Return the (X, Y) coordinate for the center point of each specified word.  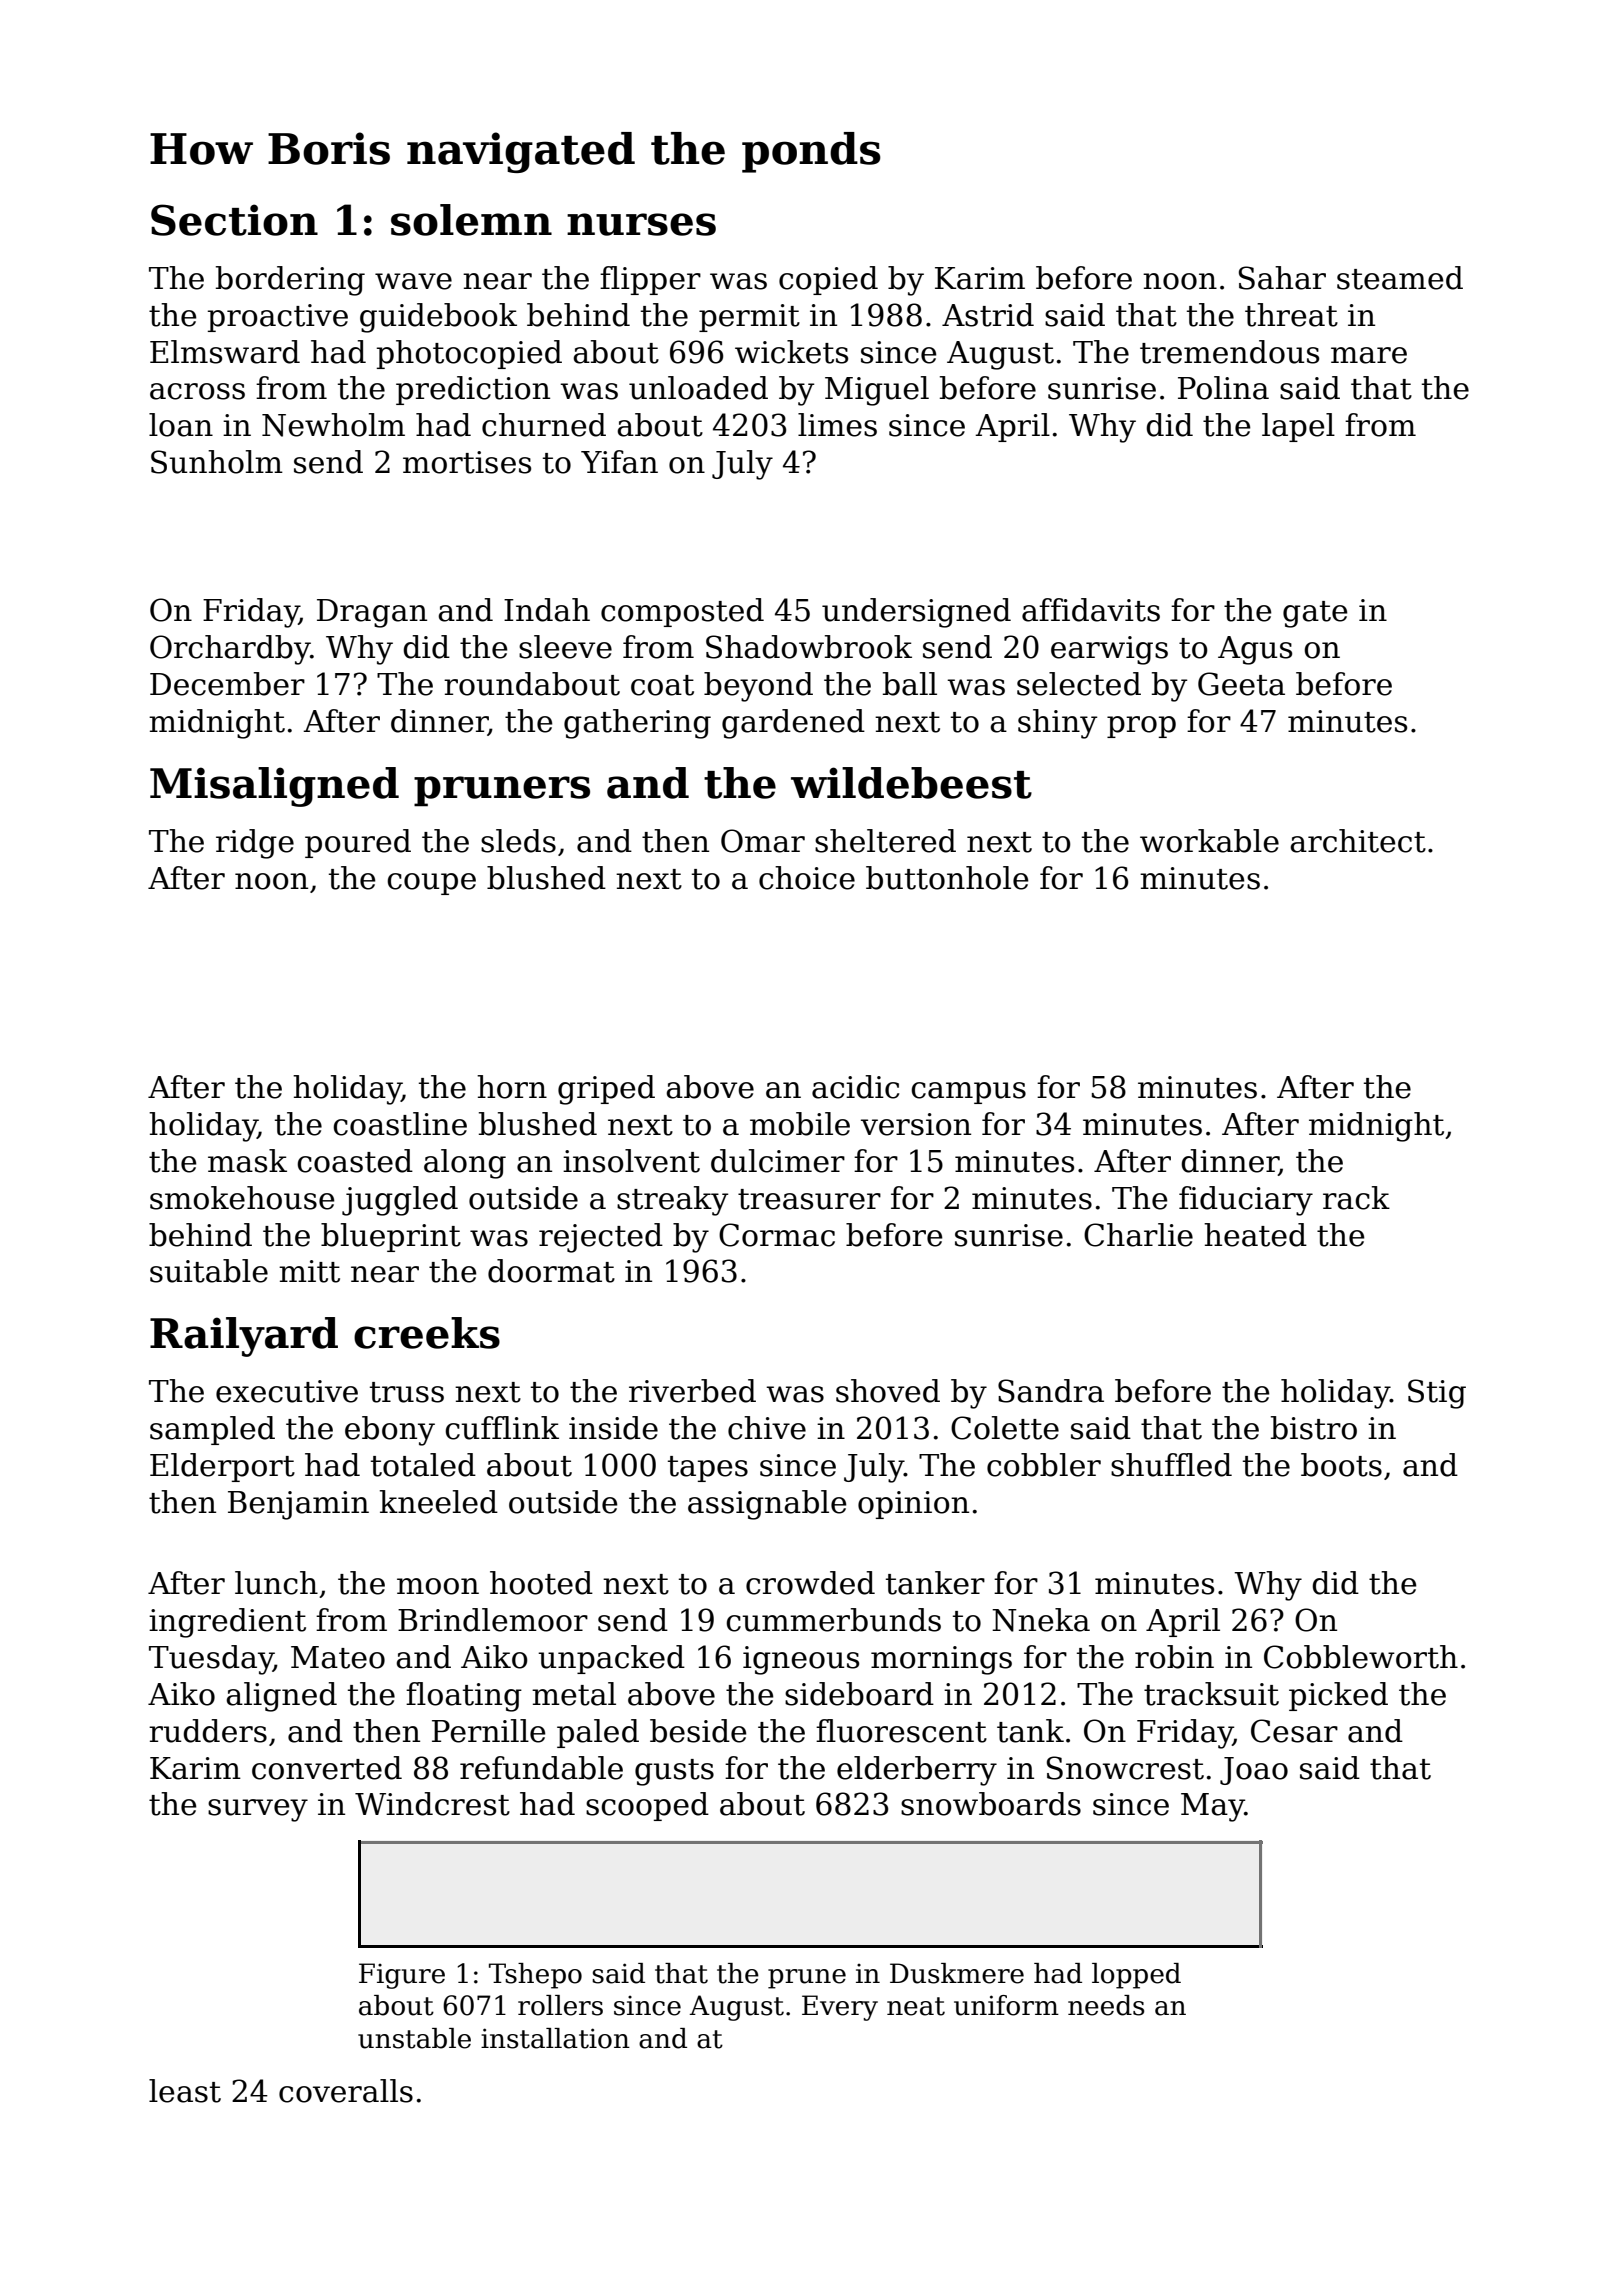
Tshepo (535, 1976)
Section (234, 220)
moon (438, 1586)
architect (1358, 841)
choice (807, 878)
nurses (641, 224)
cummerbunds (833, 1620)
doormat (551, 1271)
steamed (1400, 278)
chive (767, 1428)
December (227, 684)
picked (1338, 1696)
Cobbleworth (1361, 1657)
